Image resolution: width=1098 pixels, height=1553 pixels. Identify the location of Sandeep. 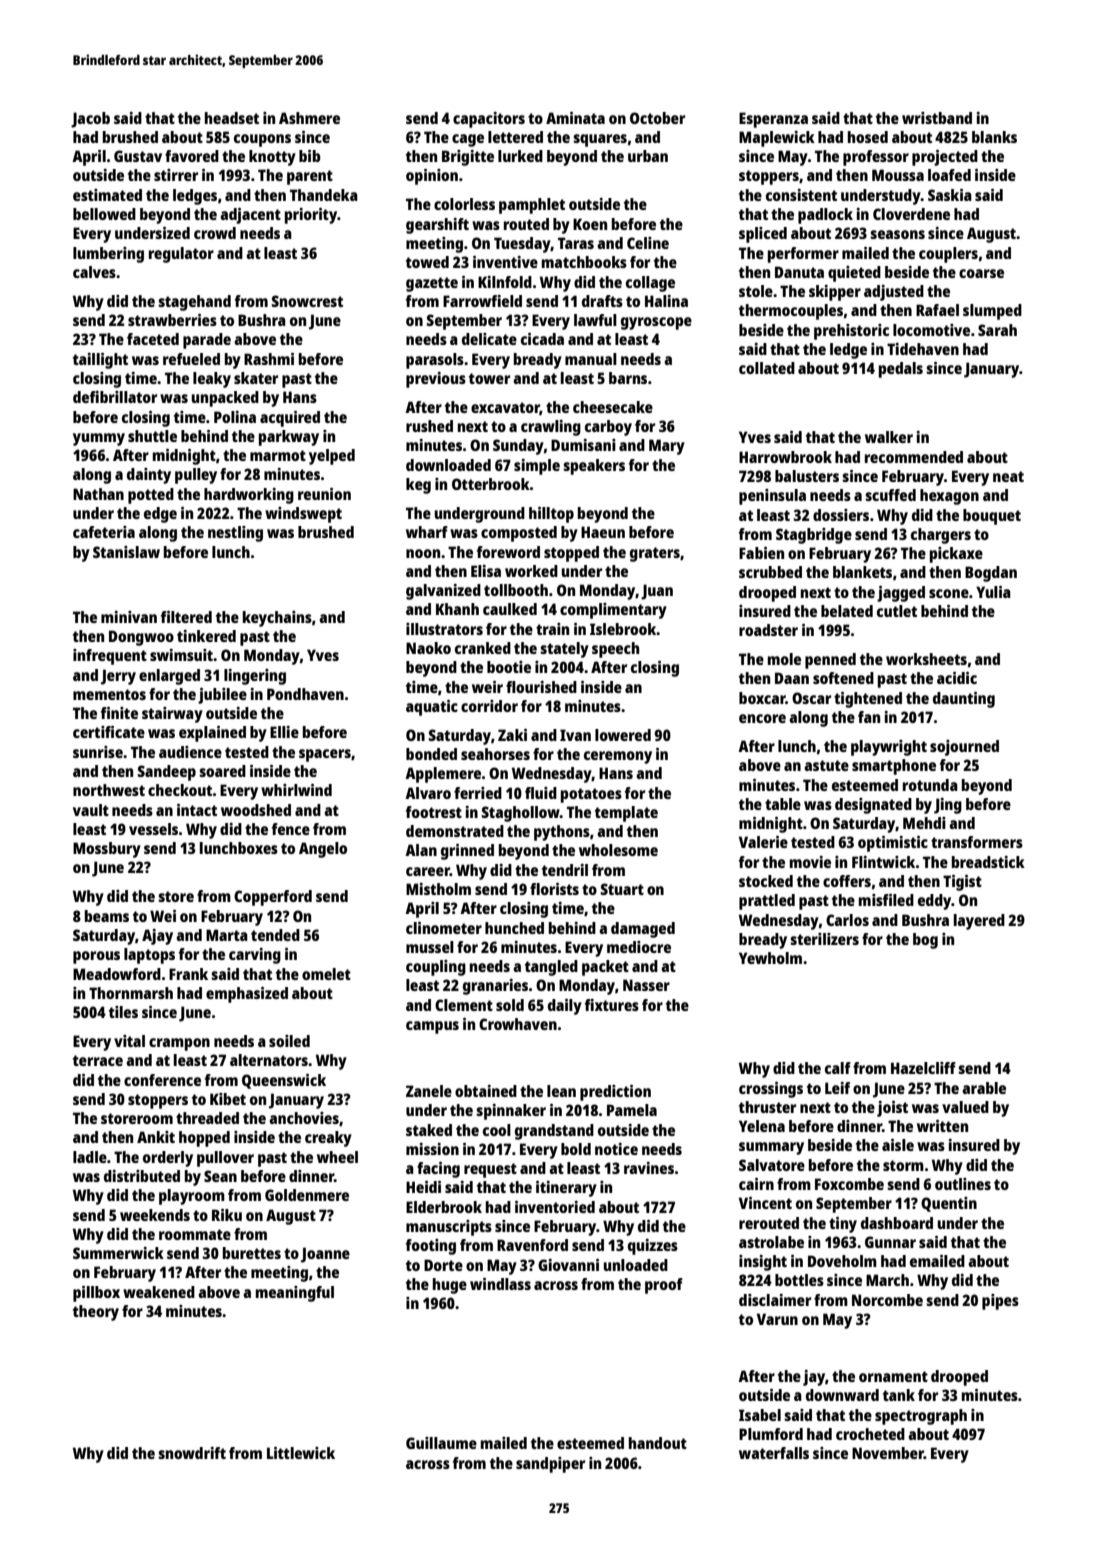
(166, 773).
